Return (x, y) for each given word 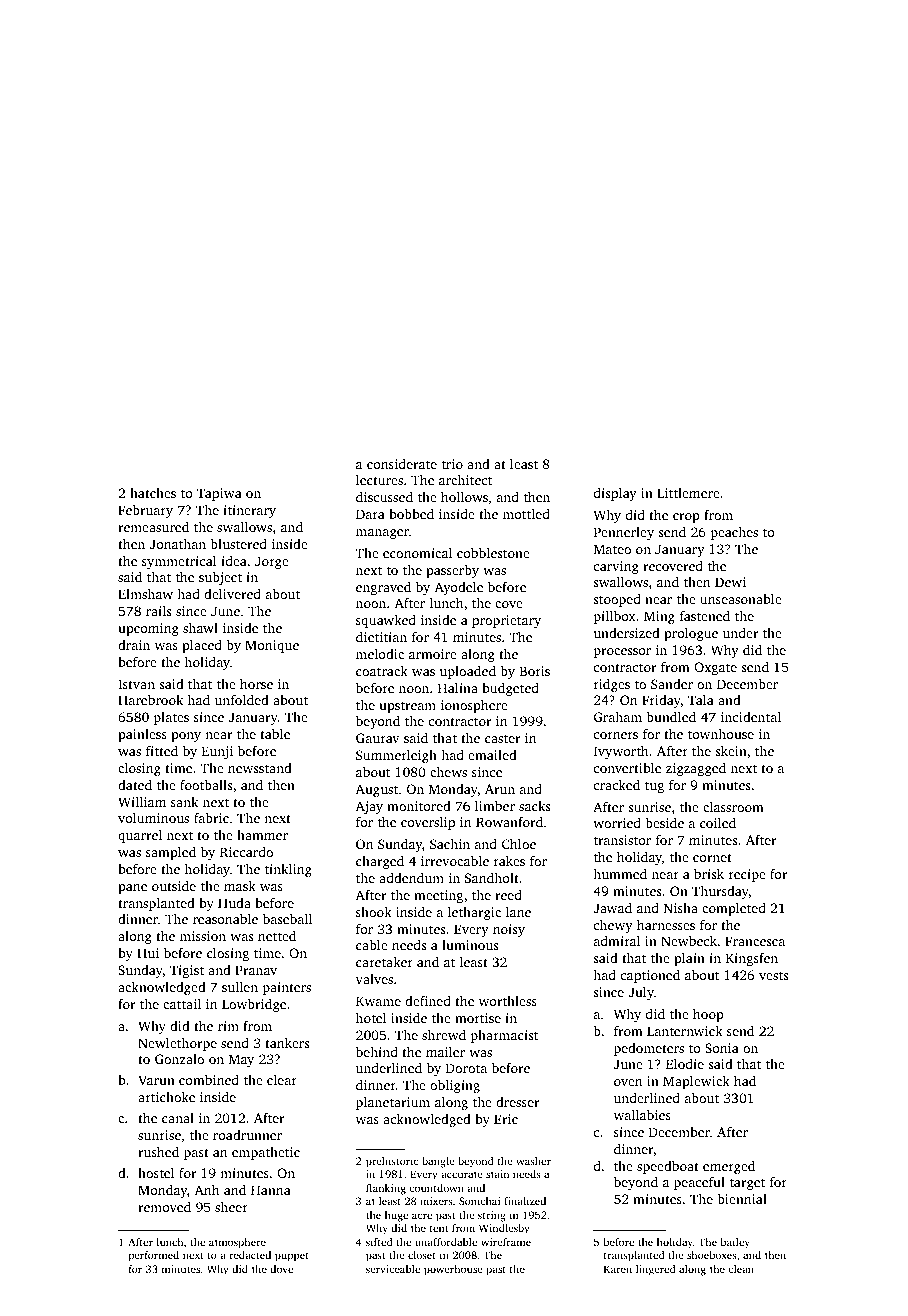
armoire (433, 654)
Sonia (722, 1048)
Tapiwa (219, 494)
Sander (672, 684)
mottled (526, 514)
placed (202, 646)
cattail (182, 1004)
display (615, 494)
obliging (455, 1086)
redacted (250, 1255)
